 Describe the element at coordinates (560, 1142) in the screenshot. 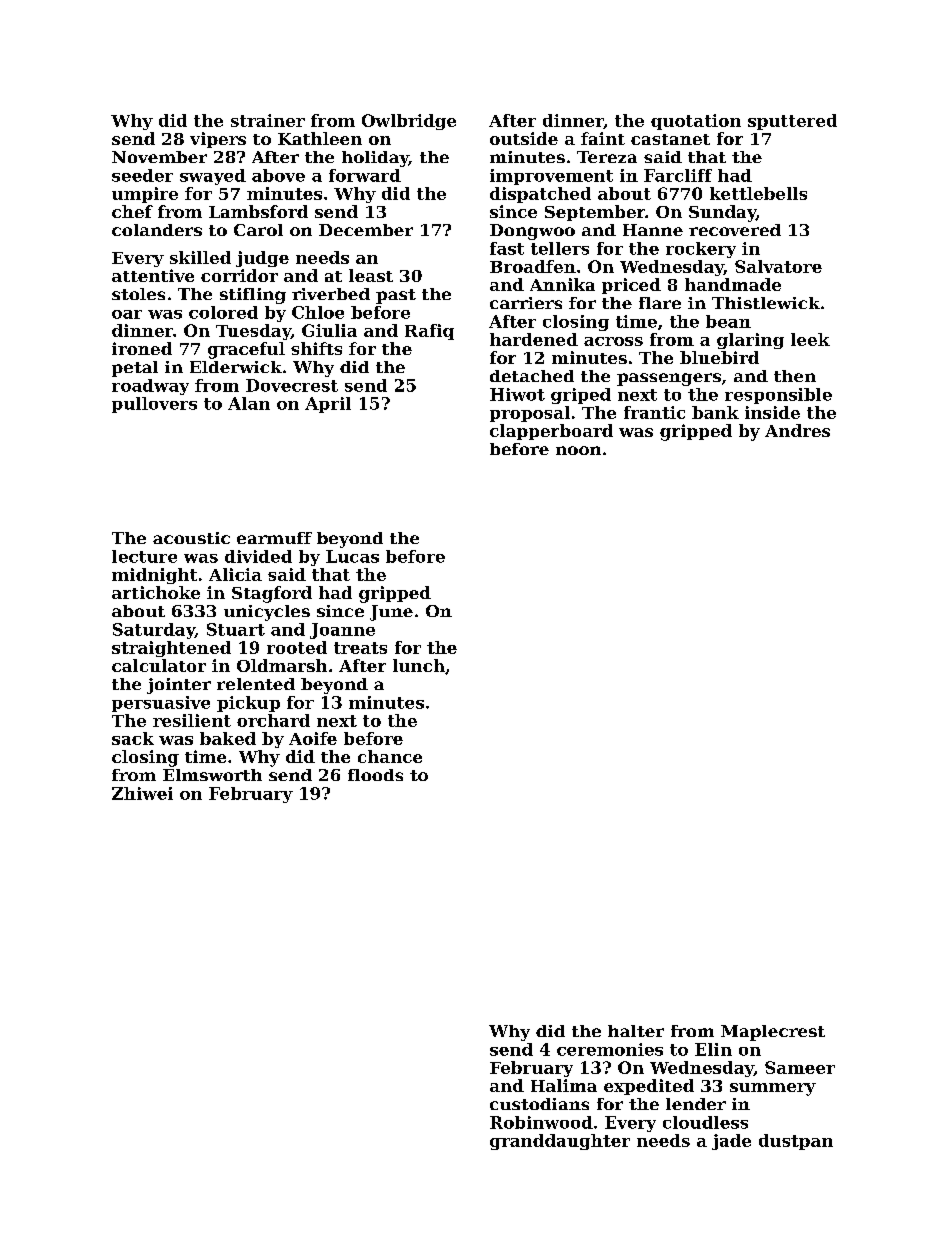

I see `granddaughter` at that location.
